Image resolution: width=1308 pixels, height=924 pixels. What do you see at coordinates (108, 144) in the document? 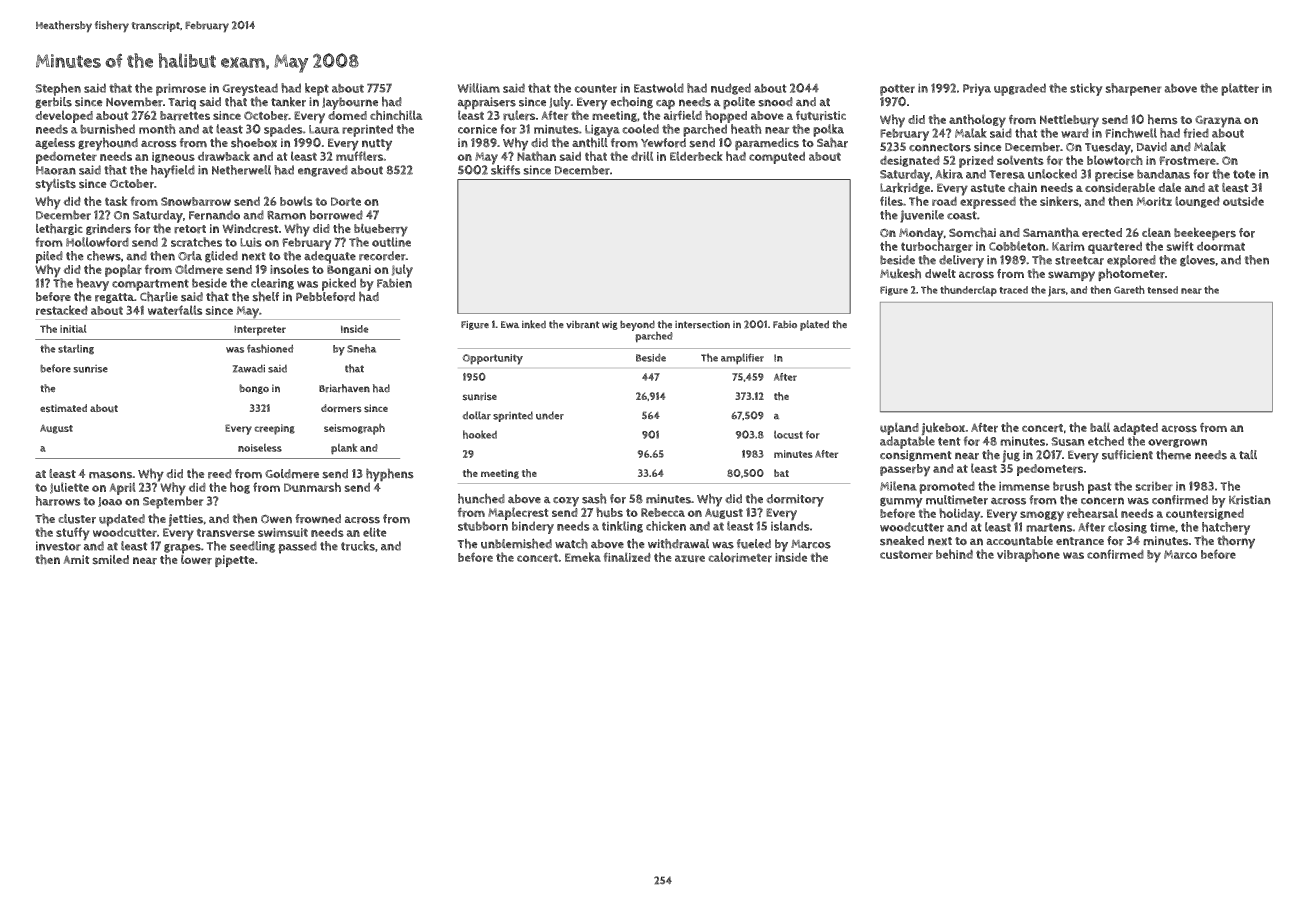
I see `greyhound` at bounding box center [108, 144].
